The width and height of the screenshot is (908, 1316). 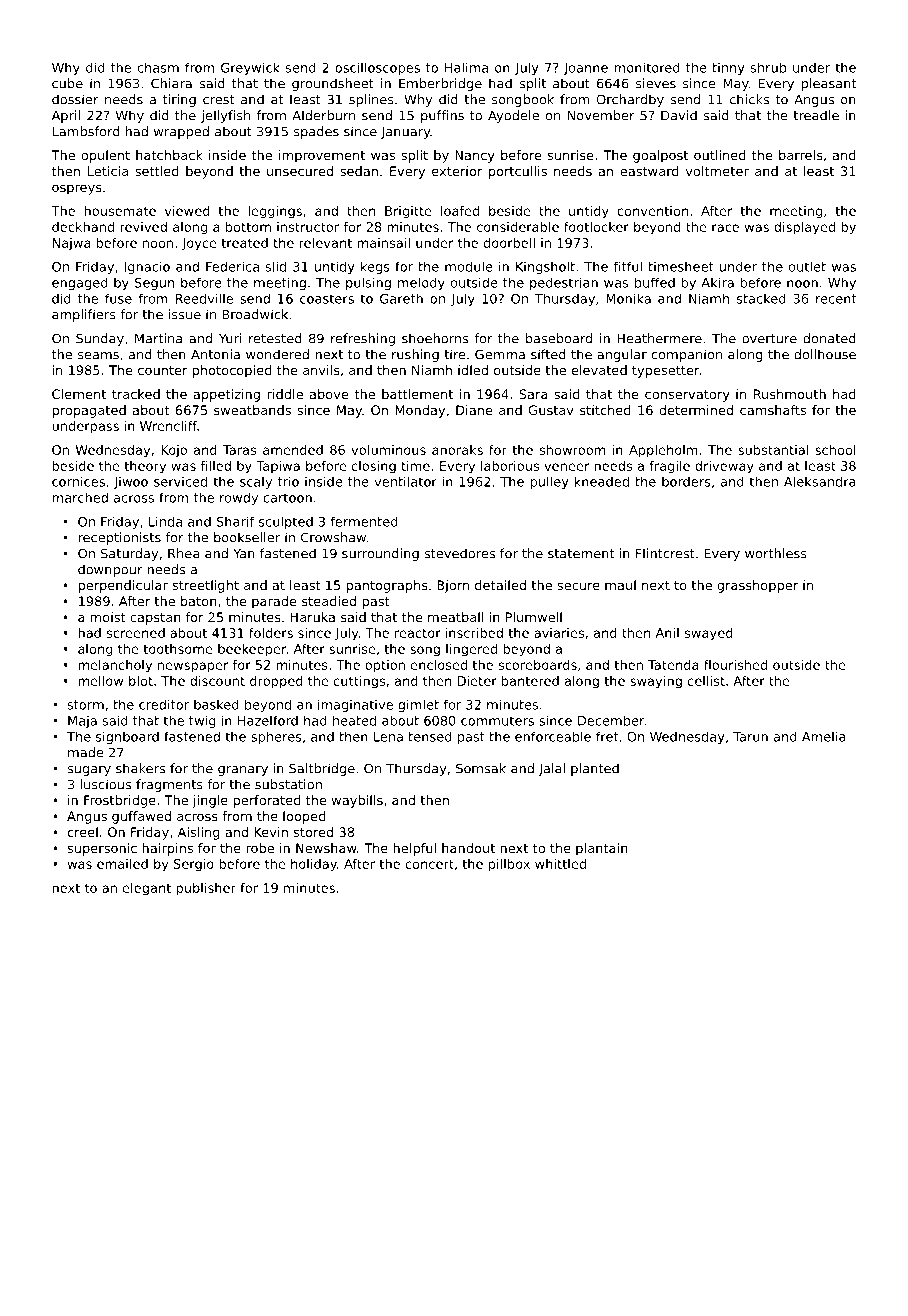 I want to click on Aleksandra, so click(x=820, y=481).
